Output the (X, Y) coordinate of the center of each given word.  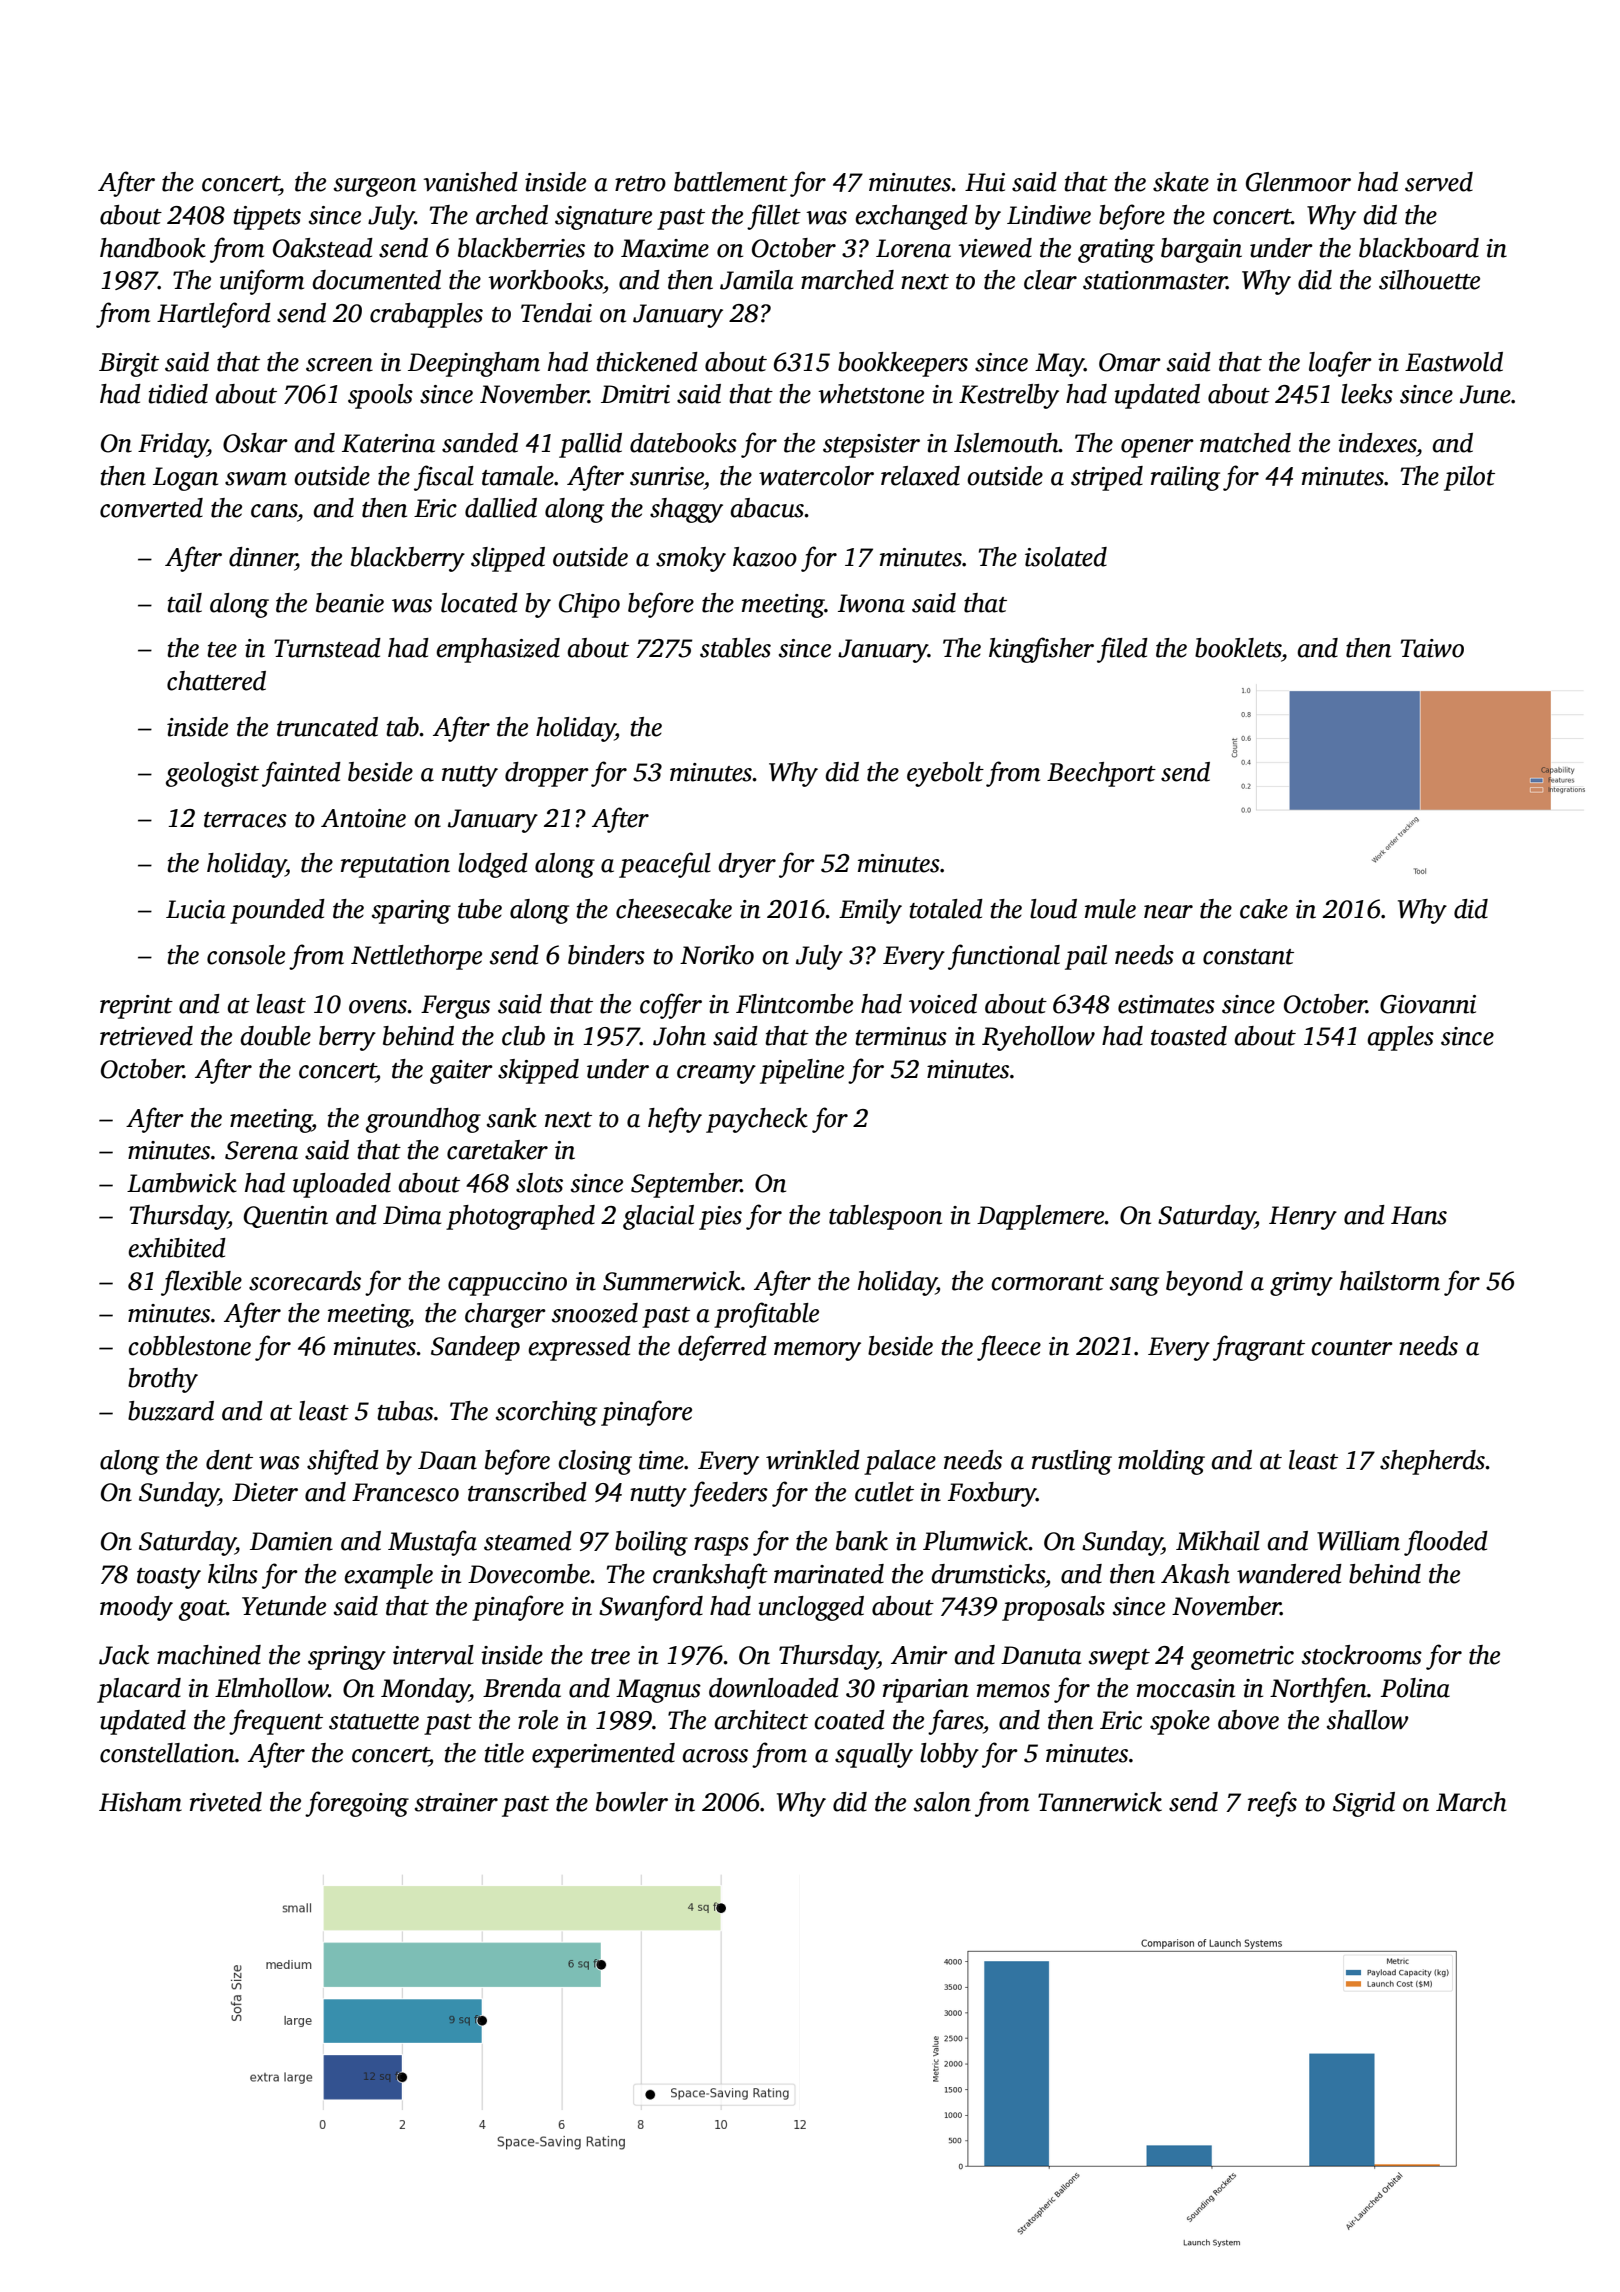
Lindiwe (1049, 215)
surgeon (375, 187)
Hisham (140, 1802)
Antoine (363, 818)
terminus (901, 1036)
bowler (632, 1802)
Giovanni (1428, 1004)
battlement (731, 182)
